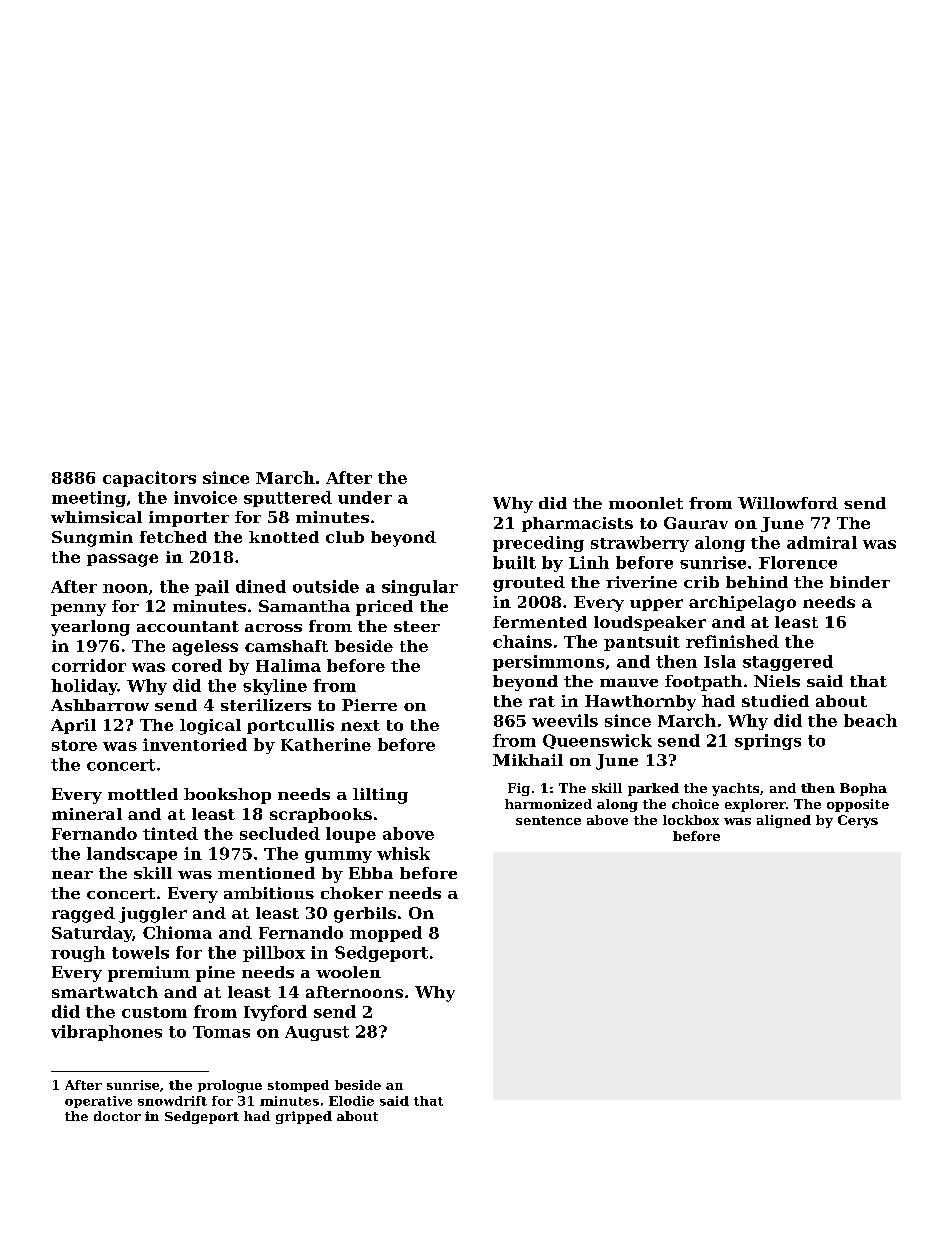 This document has height=1233, width=952. Describe the element at coordinates (230, 1086) in the document. I see `prologue` at that location.
